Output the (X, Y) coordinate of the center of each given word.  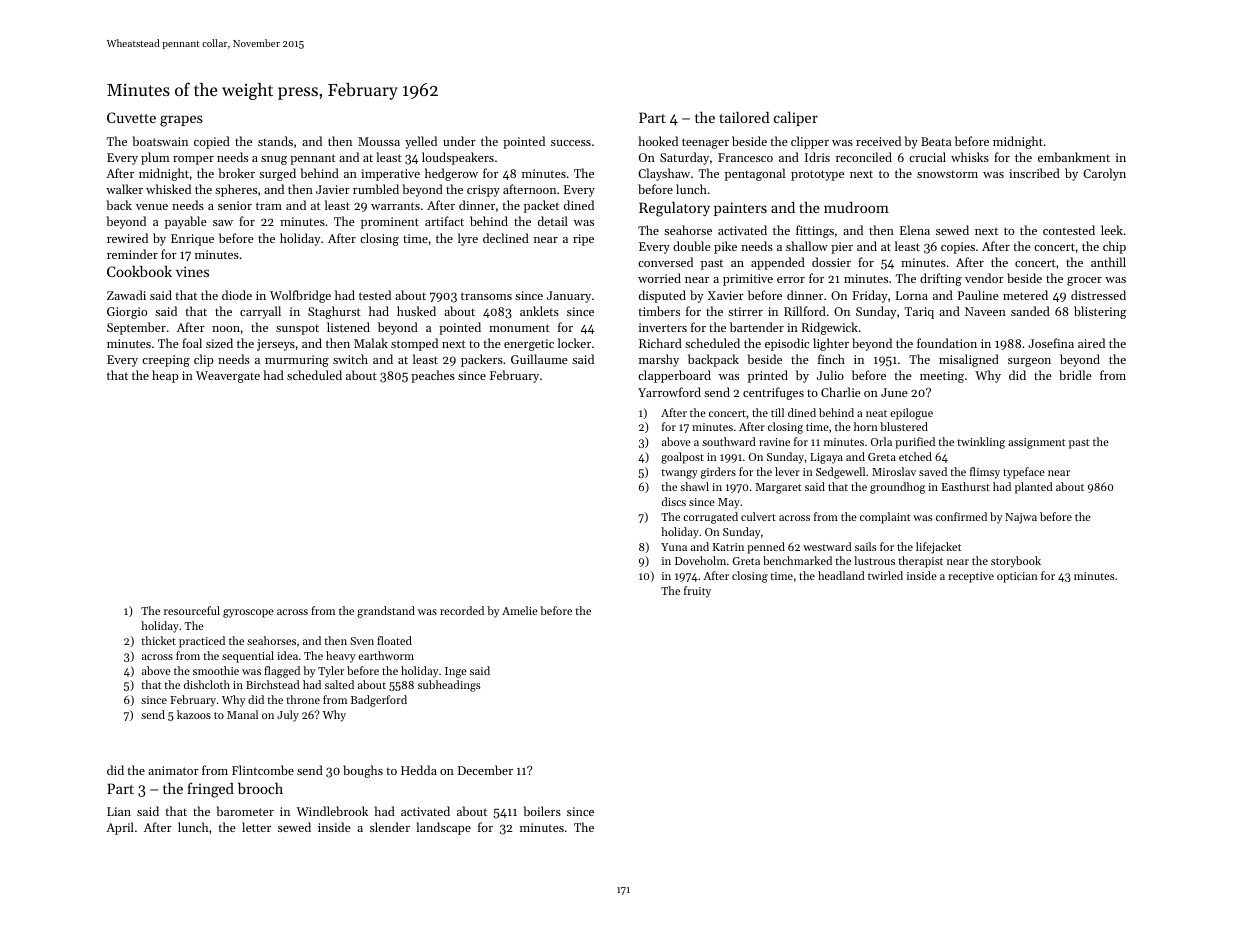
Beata (936, 141)
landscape (443, 828)
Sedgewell (840, 473)
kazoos (194, 714)
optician (1017, 577)
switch (350, 359)
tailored (744, 117)
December (485, 770)
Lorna (912, 295)
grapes (181, 121)
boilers (542, 811)
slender (390, 827)
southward (729, 441)
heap (165, 376)
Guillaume (539, 359)
